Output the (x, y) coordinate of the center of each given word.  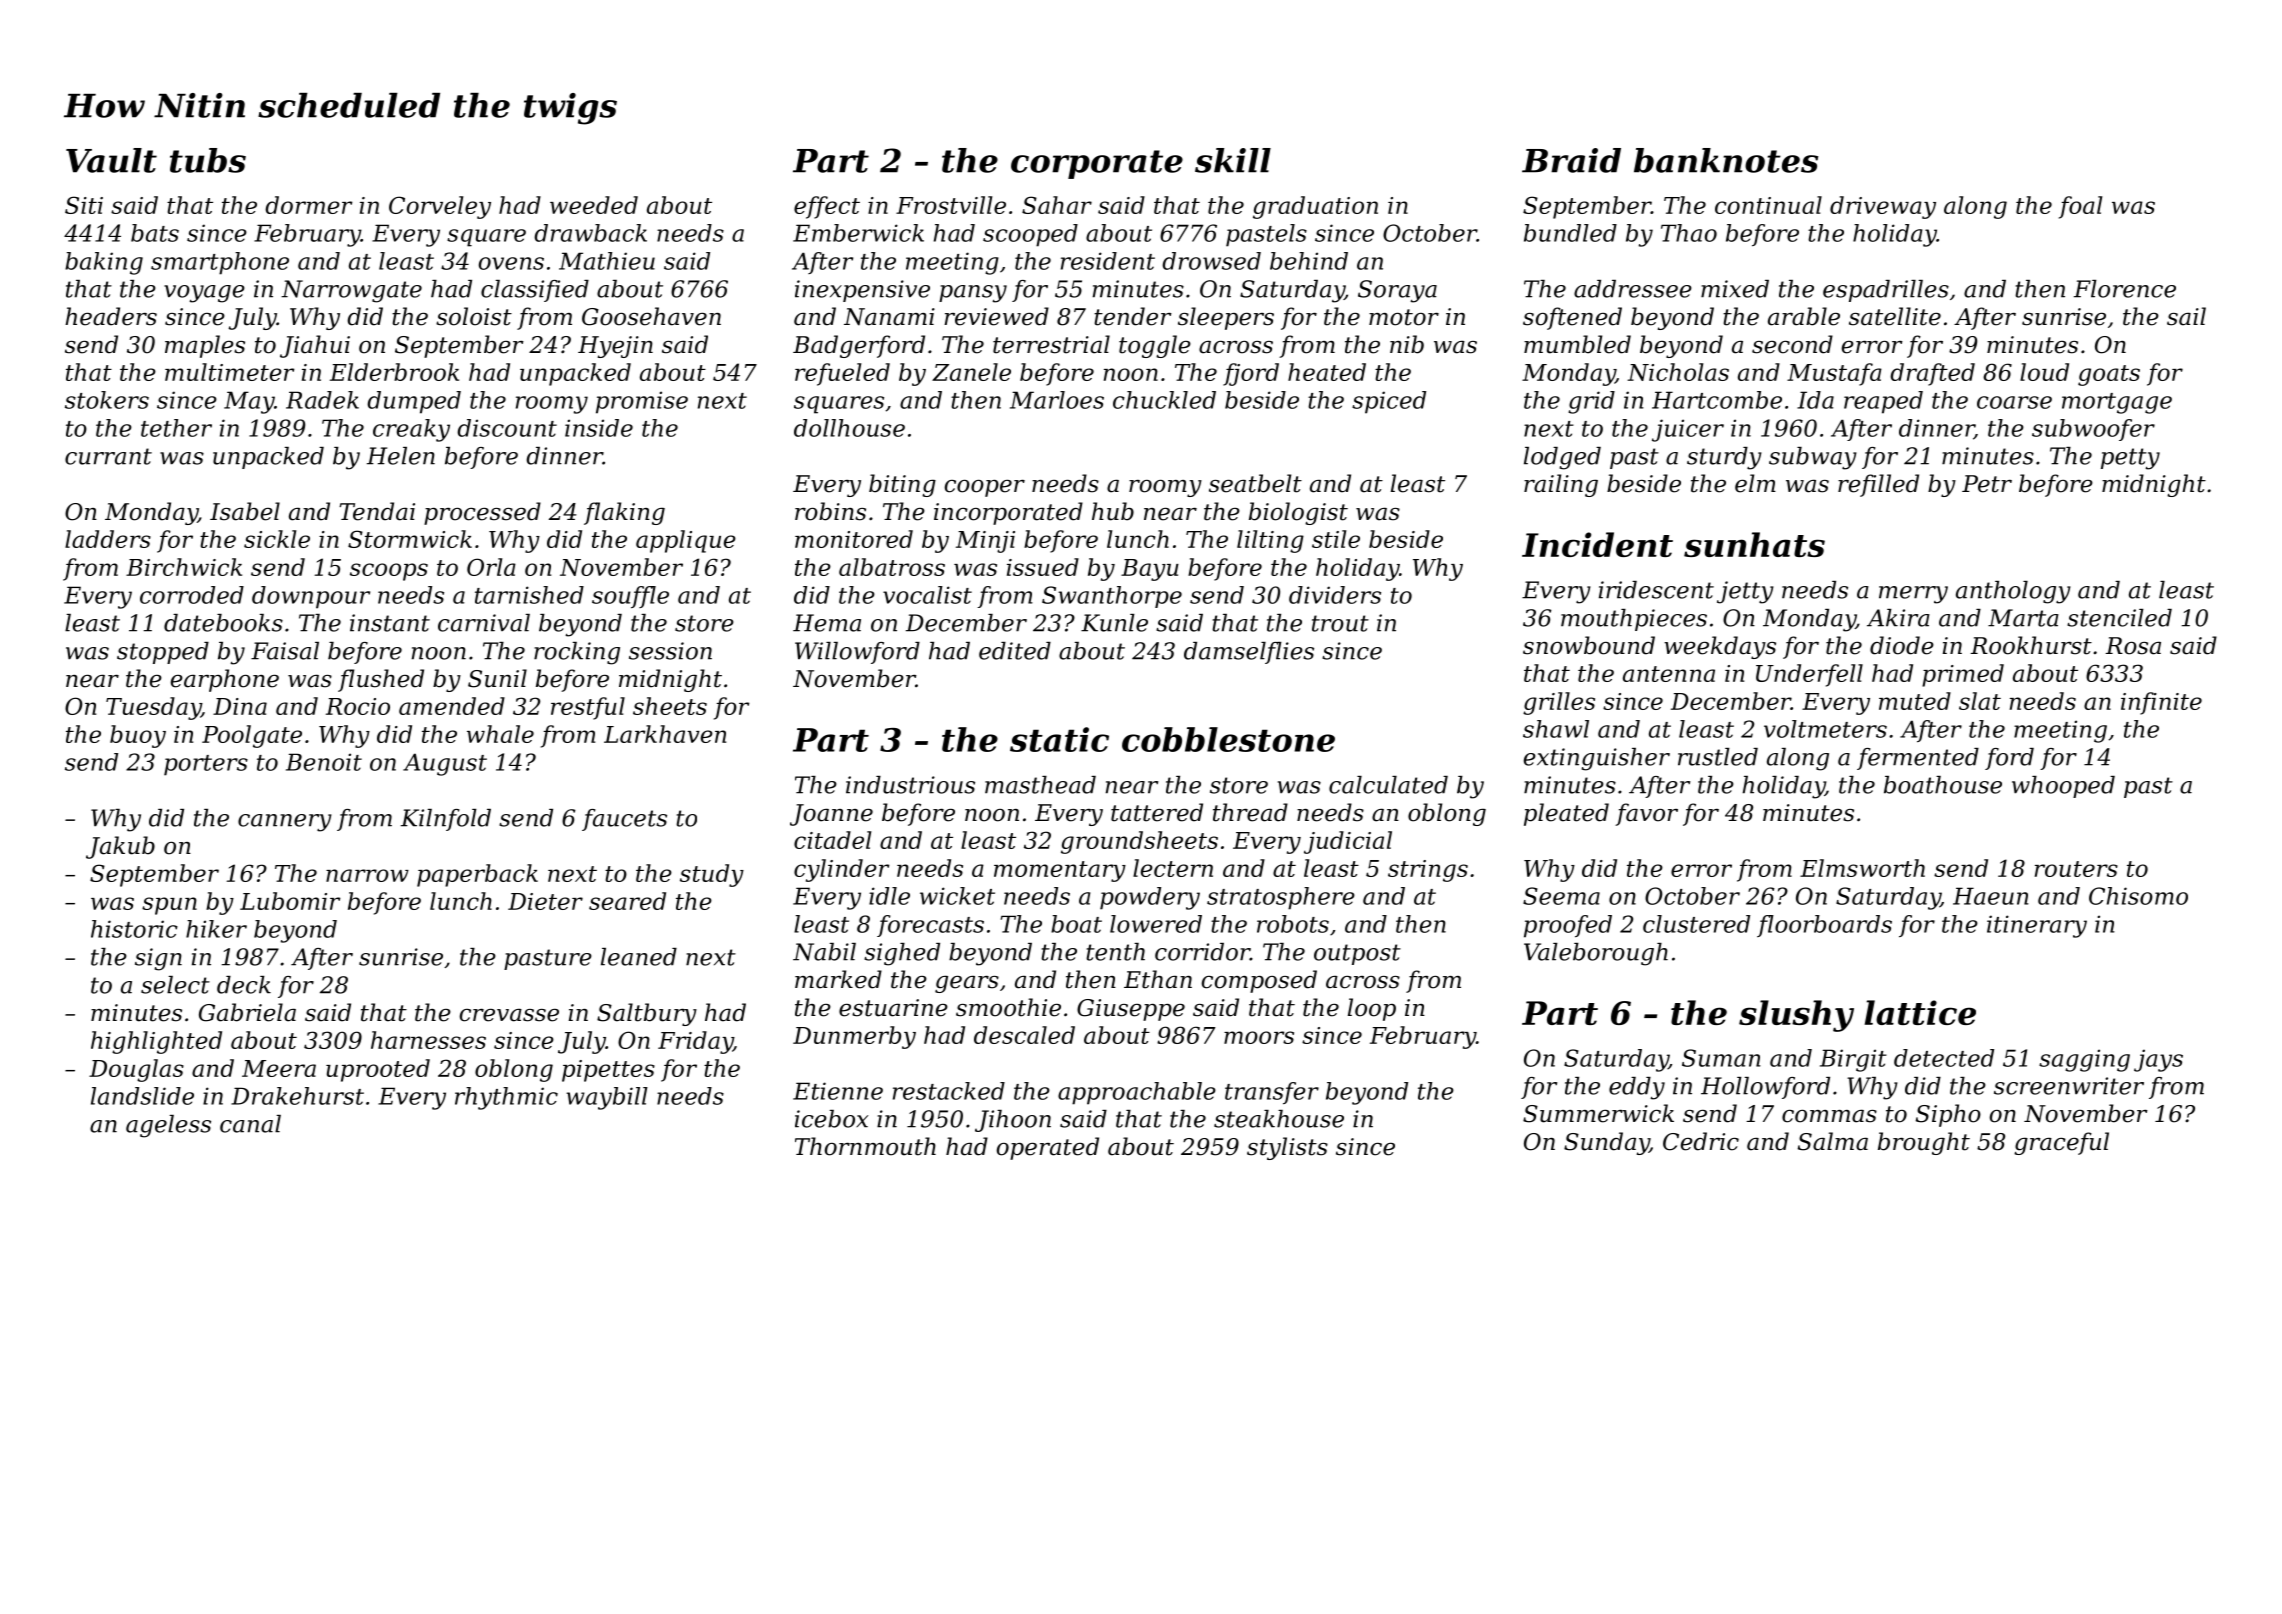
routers (2076, 869)
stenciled (2119, 618)
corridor (1202, 952)
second (1792, 344)
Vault (111, 160)
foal (2080, 207)
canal (250, 1124)
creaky (411, 430)
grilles (1559, 703)
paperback (477, 875)
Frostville (951, 205)
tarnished (529, 595)
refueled (842, 374)
